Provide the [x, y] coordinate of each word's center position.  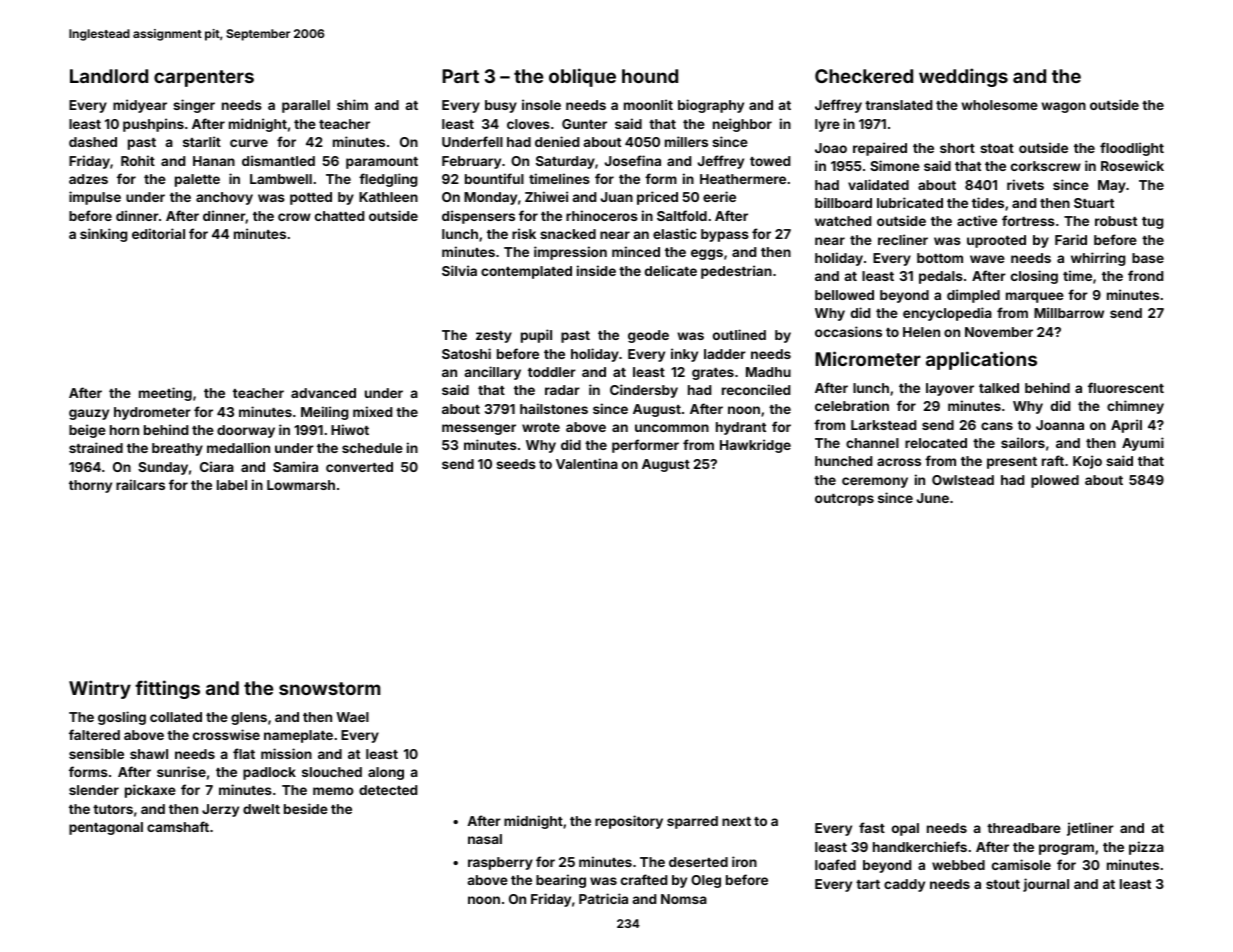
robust [1116, 221]
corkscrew [1046, 166]
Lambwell [281, 179]
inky [684, 355]
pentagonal [106, 828]
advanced [323, 393]
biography [711, 106]
